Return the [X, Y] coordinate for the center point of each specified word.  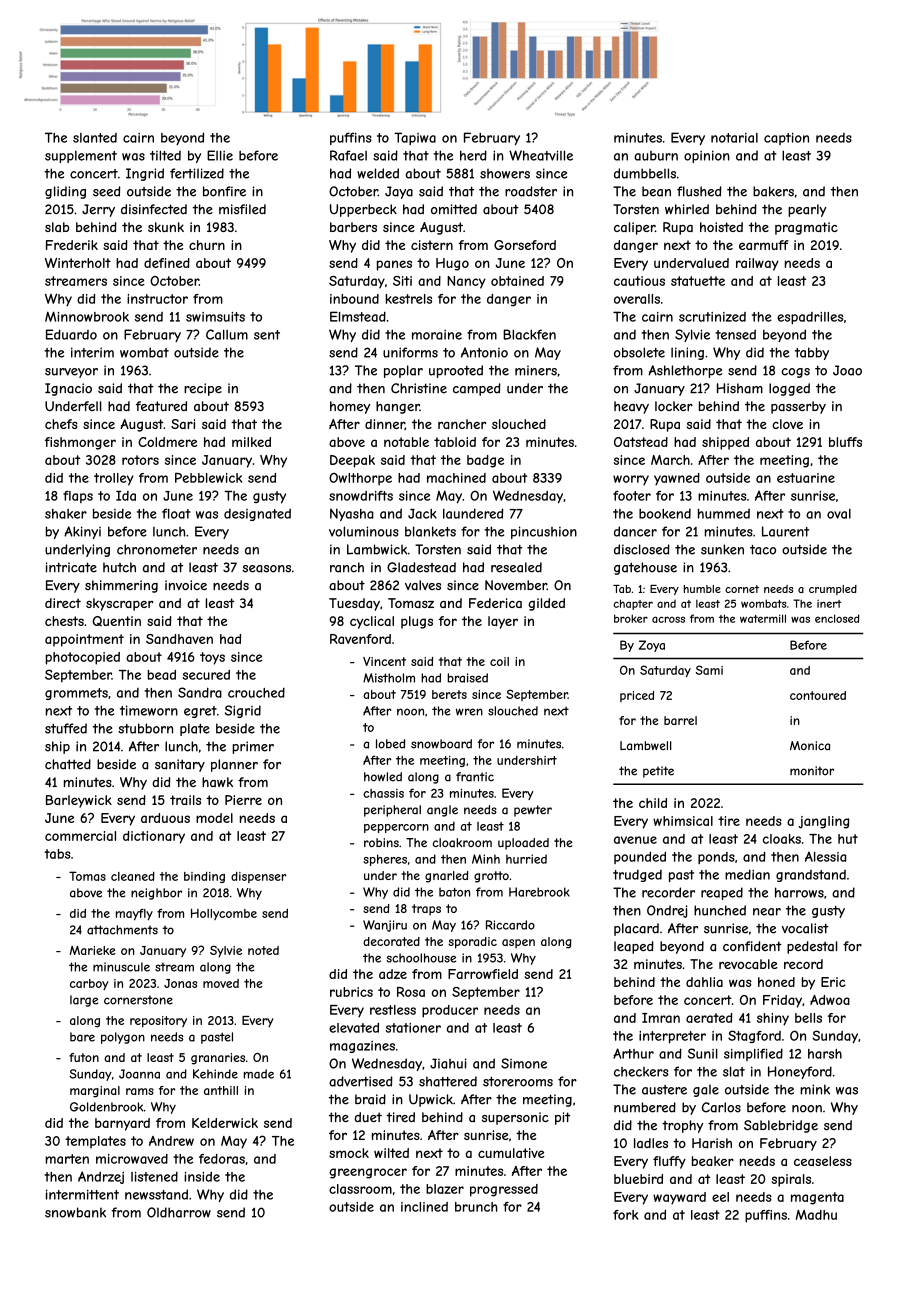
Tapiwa [415, 138]
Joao [847, 370]
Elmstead [358, 316]
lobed [390, 744]
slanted [95, 138]
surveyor [71, 373]
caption [786, 139]
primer [253, 747]
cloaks [782, 839]
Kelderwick [225, 1123]
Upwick [431, 1100]
